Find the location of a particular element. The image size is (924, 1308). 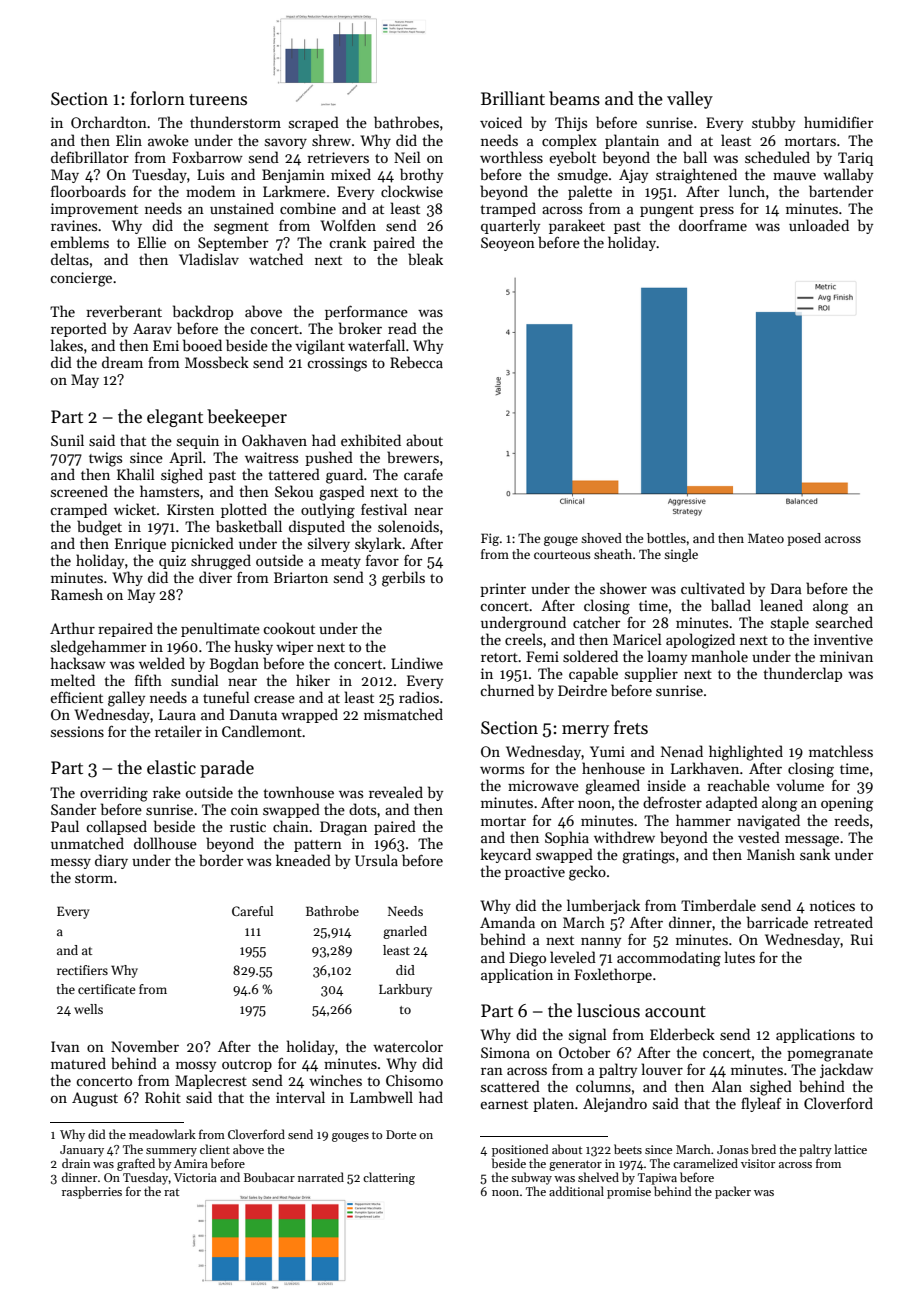

reported is located at coordinates (79, 329).
